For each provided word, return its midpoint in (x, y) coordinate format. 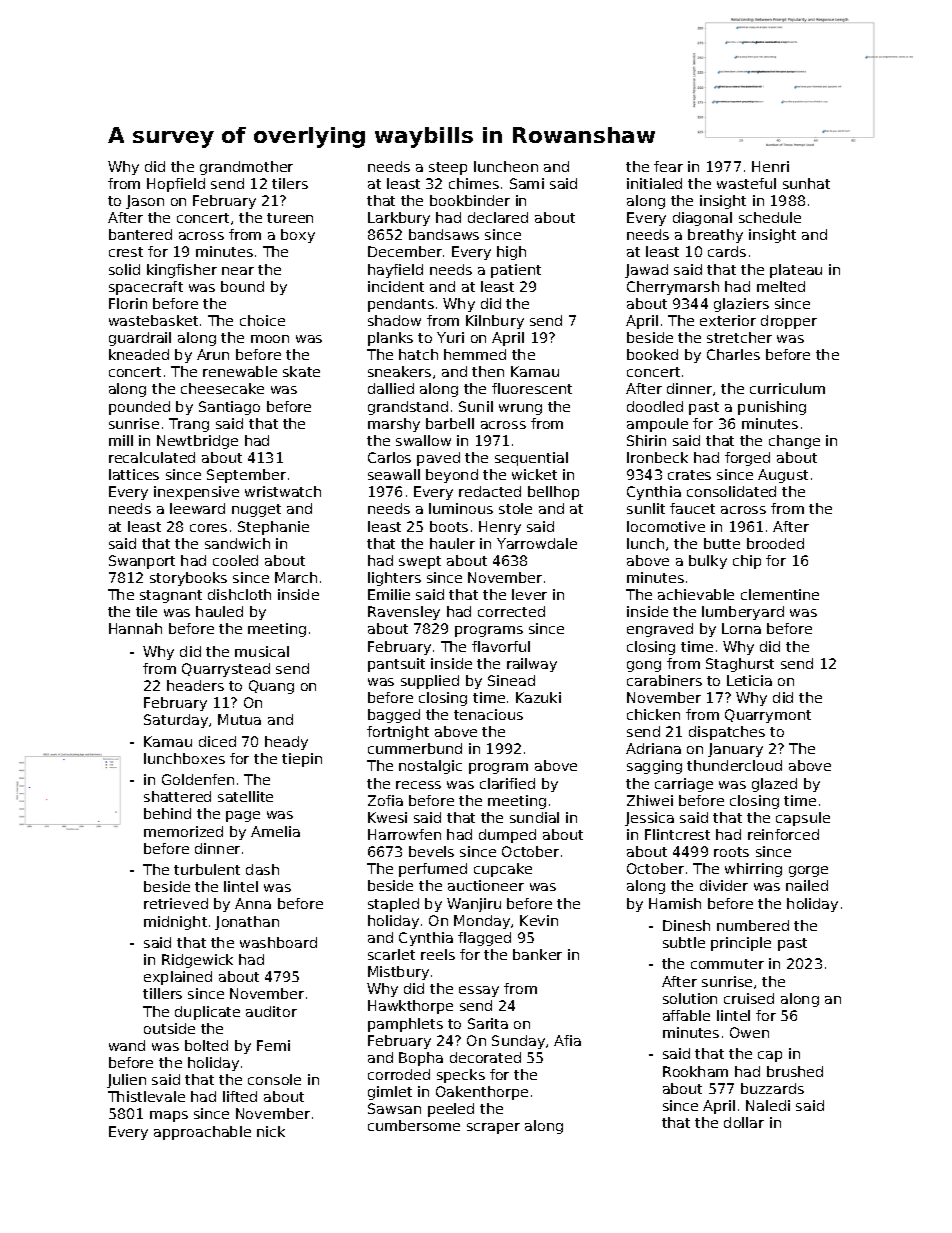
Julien (126, 1081)
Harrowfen (404, 834)
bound (242, 286)
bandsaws (444, 234)
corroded (399, 1074)
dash (262, 869)
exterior (728, 320)
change (794, 442)
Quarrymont (768, 716)
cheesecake (222, 388)
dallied (391, 388)
